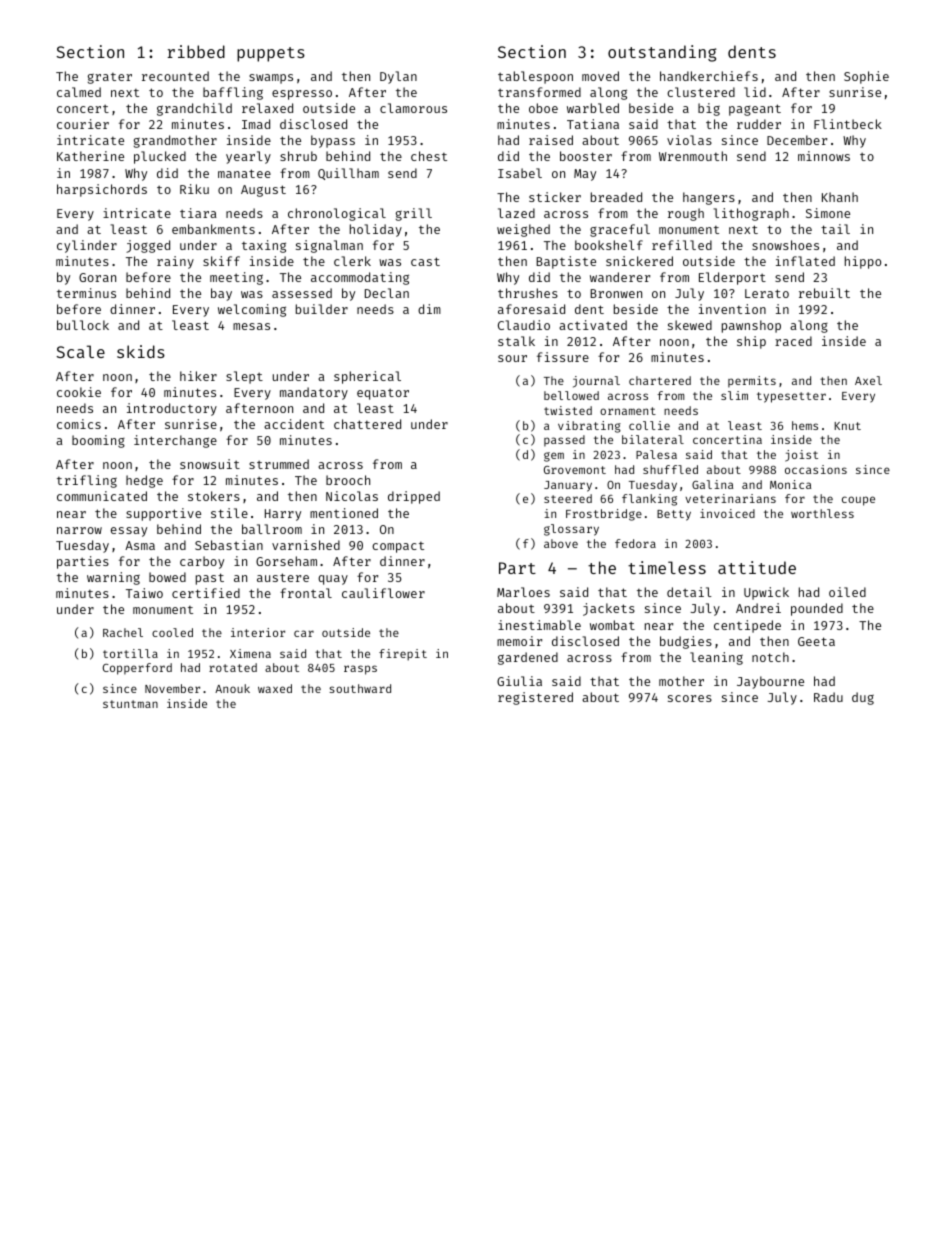 Image resolution: width=952 pixels, height=1233 pixels. Describe the element at coordinates (519, 641) in the screenshot. I see `memoir` at that location.
